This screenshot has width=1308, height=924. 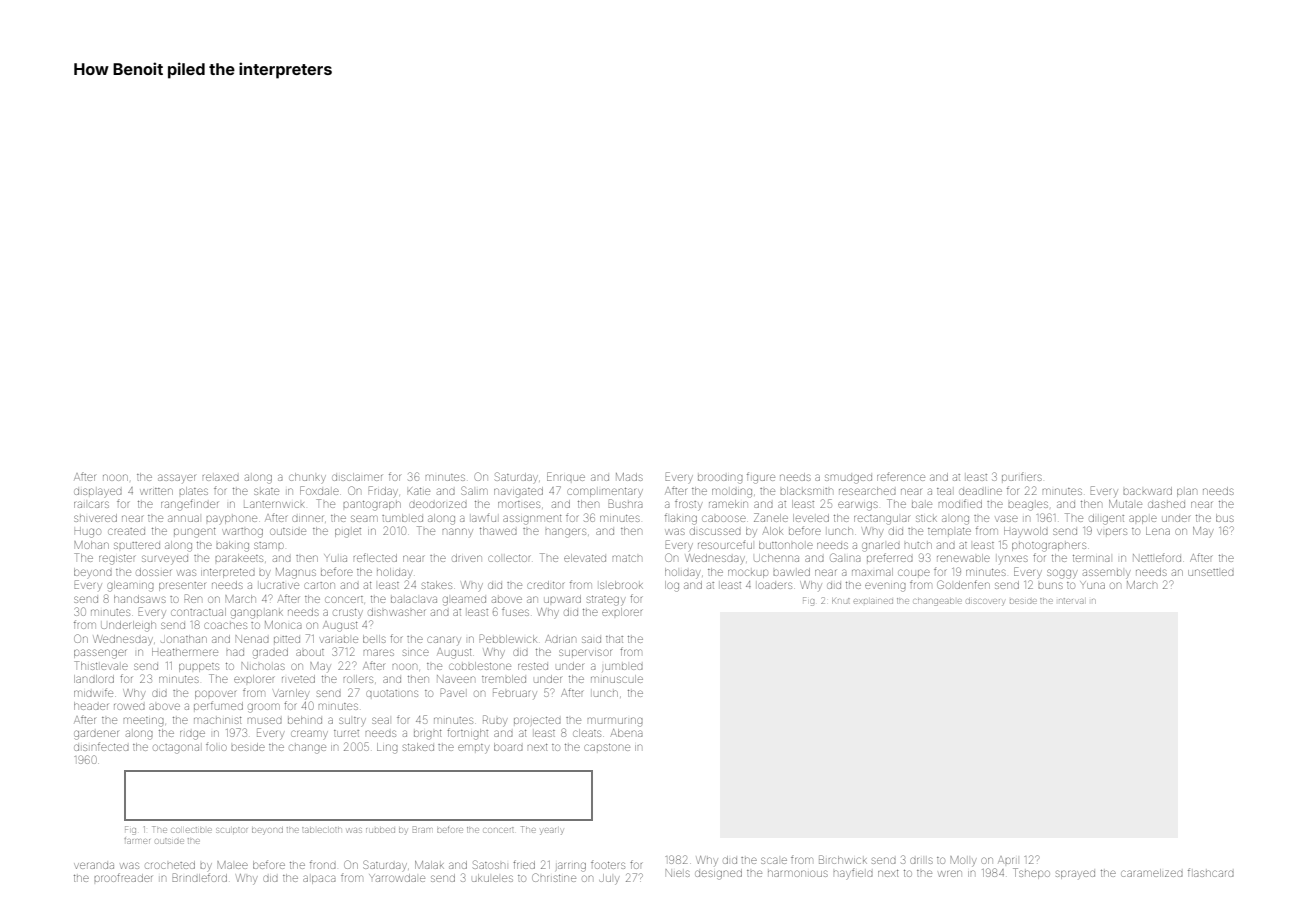 I want to click on Lanternwick, so click(x=274, y=504).
